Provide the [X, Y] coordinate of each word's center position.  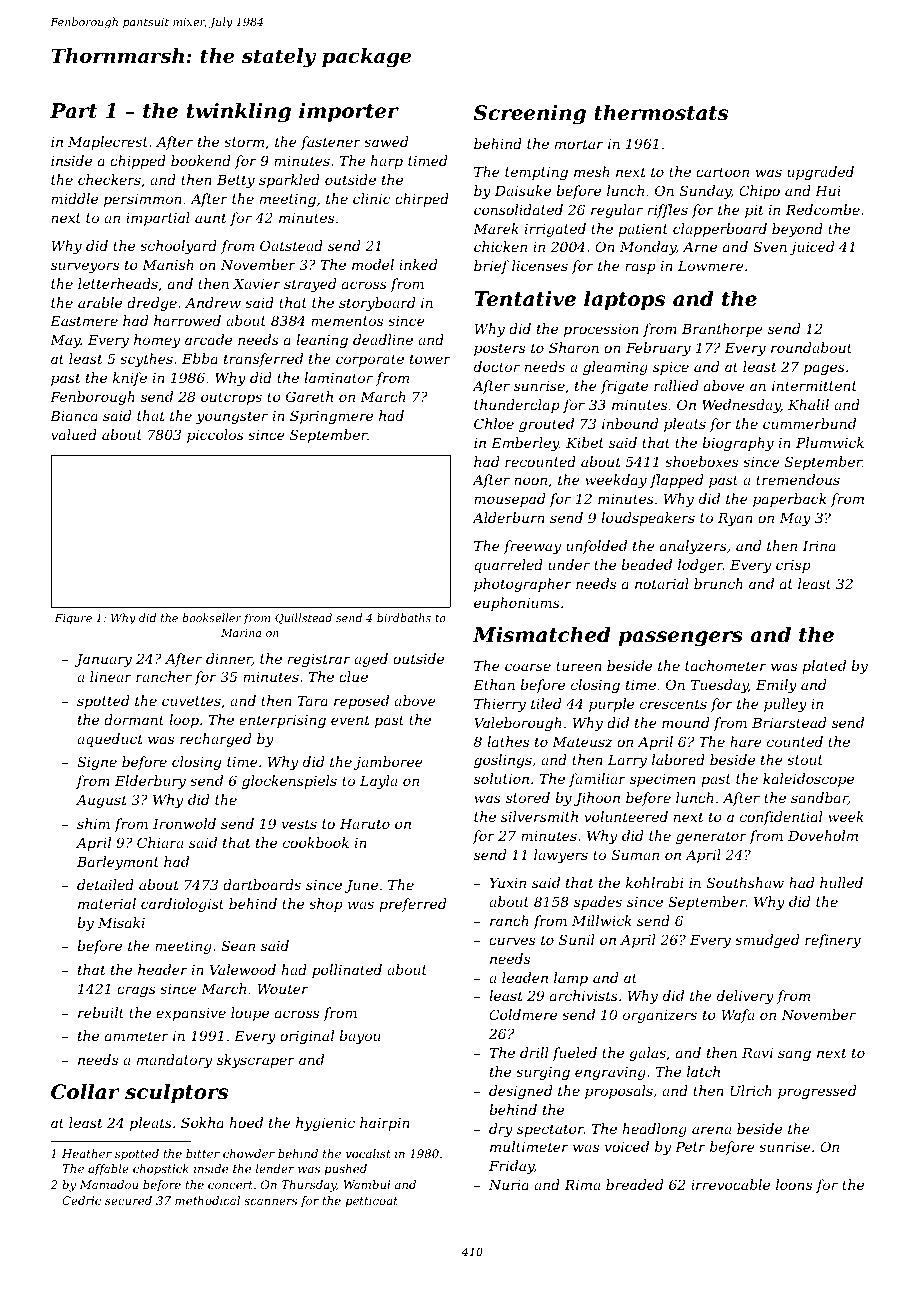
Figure [73, 619]
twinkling [239, 113]
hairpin [385, 1124]
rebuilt [101, 1012]
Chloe [494, 423]
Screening [530, 115]
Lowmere [711, 266]
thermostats [661, 113]
